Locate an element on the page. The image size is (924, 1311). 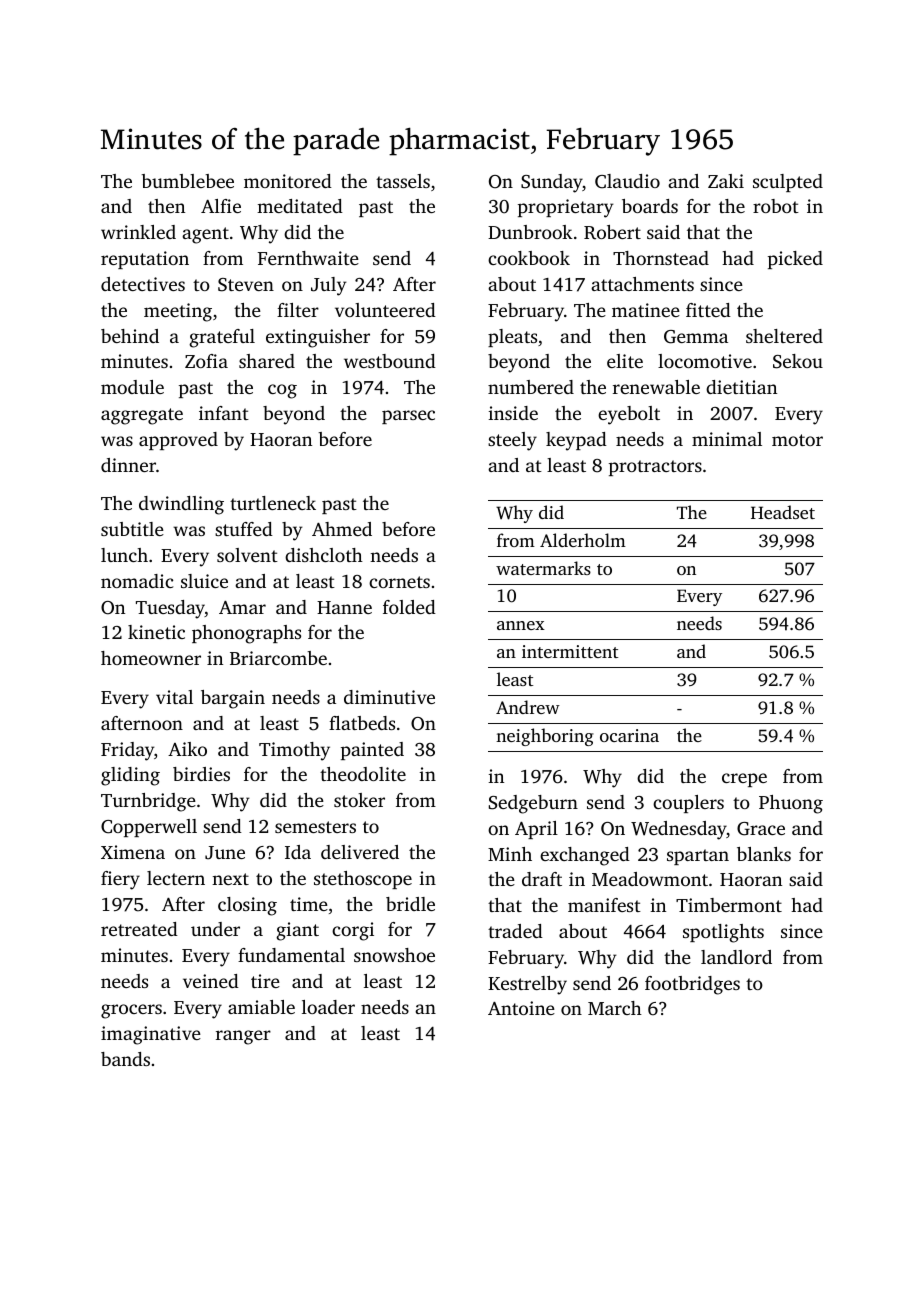
watermarks is located at coordinates (543, 568).
